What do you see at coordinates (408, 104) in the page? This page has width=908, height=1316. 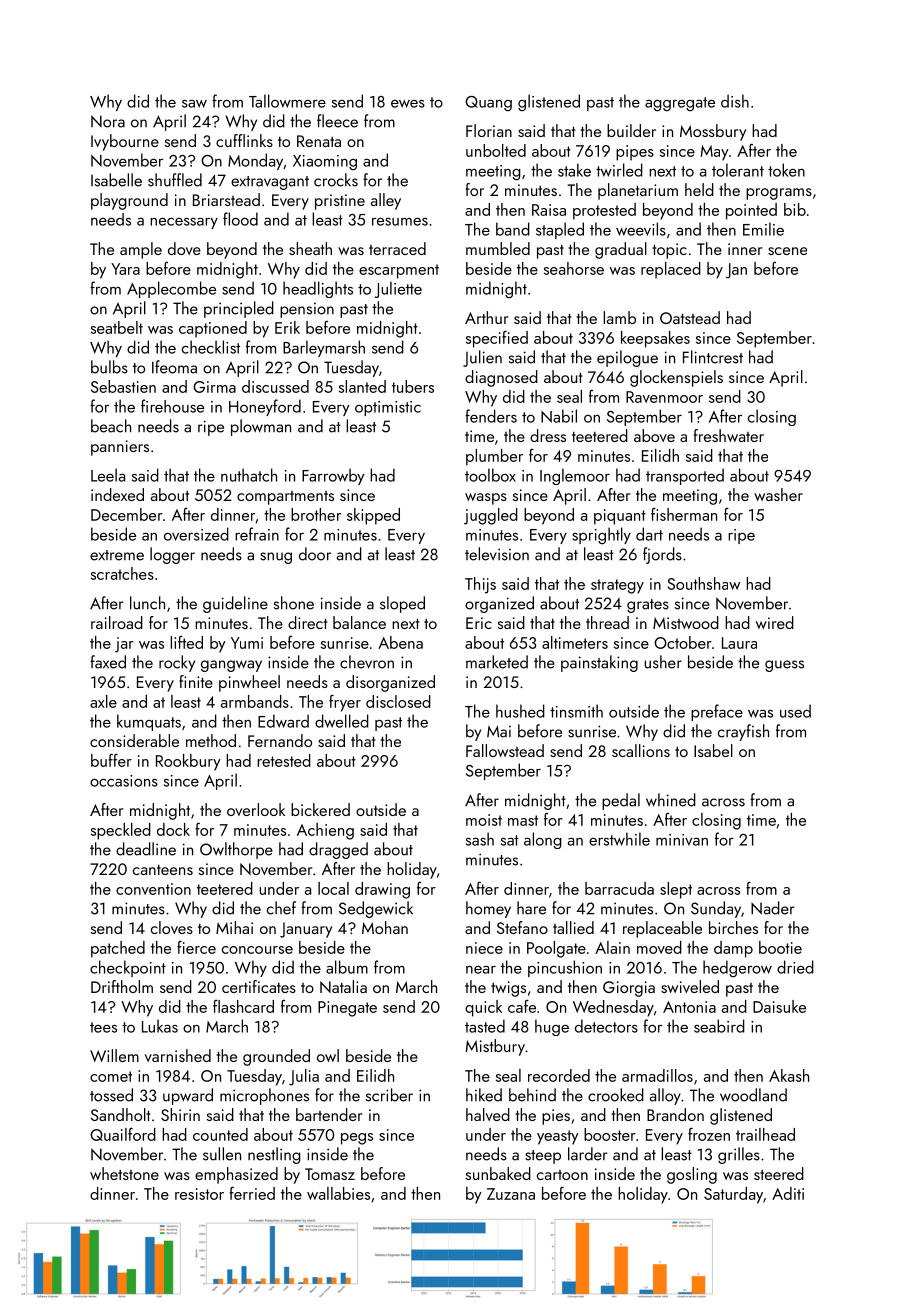 I see `ewes` at bounding box center [408, 104].
